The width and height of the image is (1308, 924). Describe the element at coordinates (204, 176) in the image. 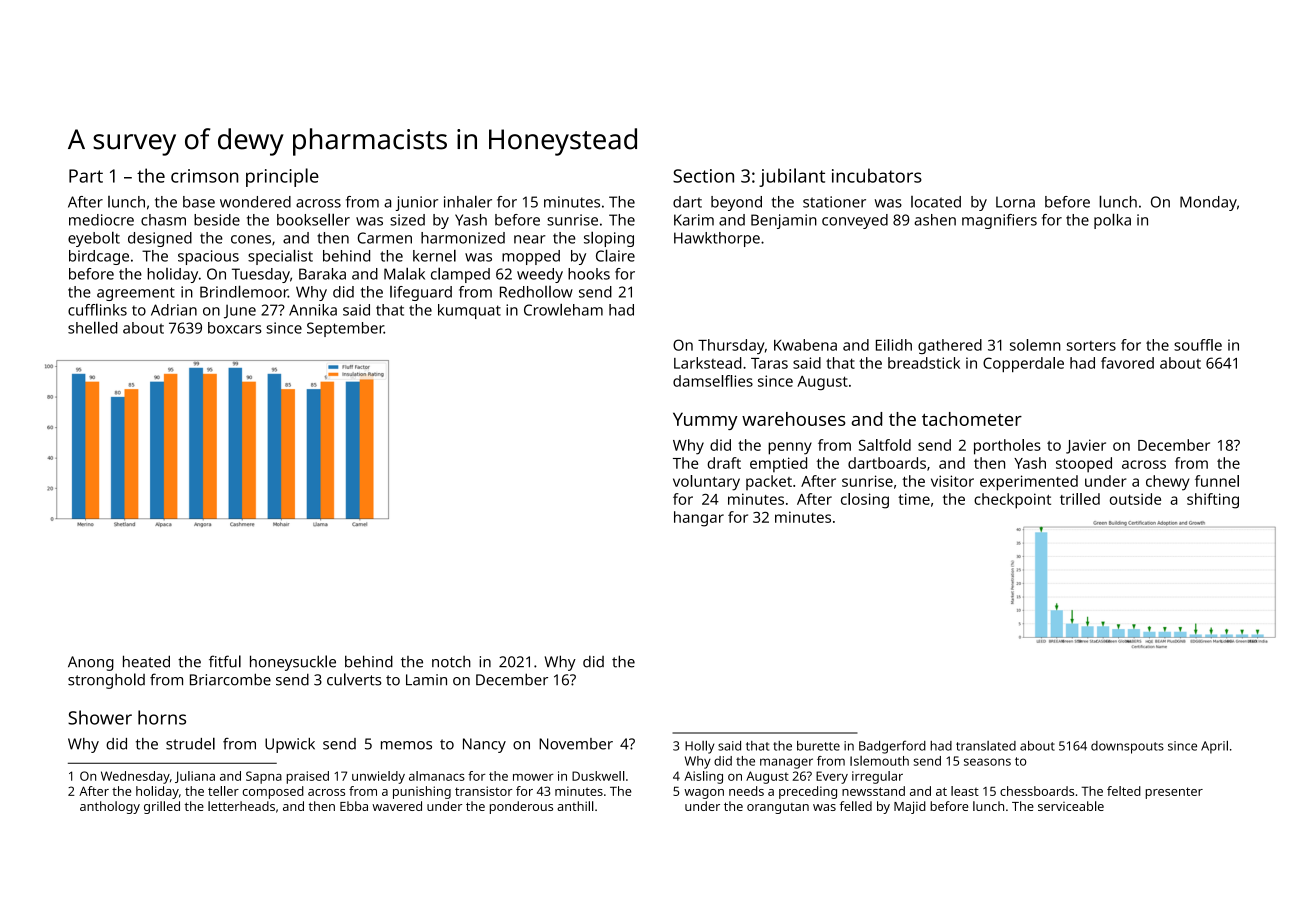

I see `crimson` at that location.
